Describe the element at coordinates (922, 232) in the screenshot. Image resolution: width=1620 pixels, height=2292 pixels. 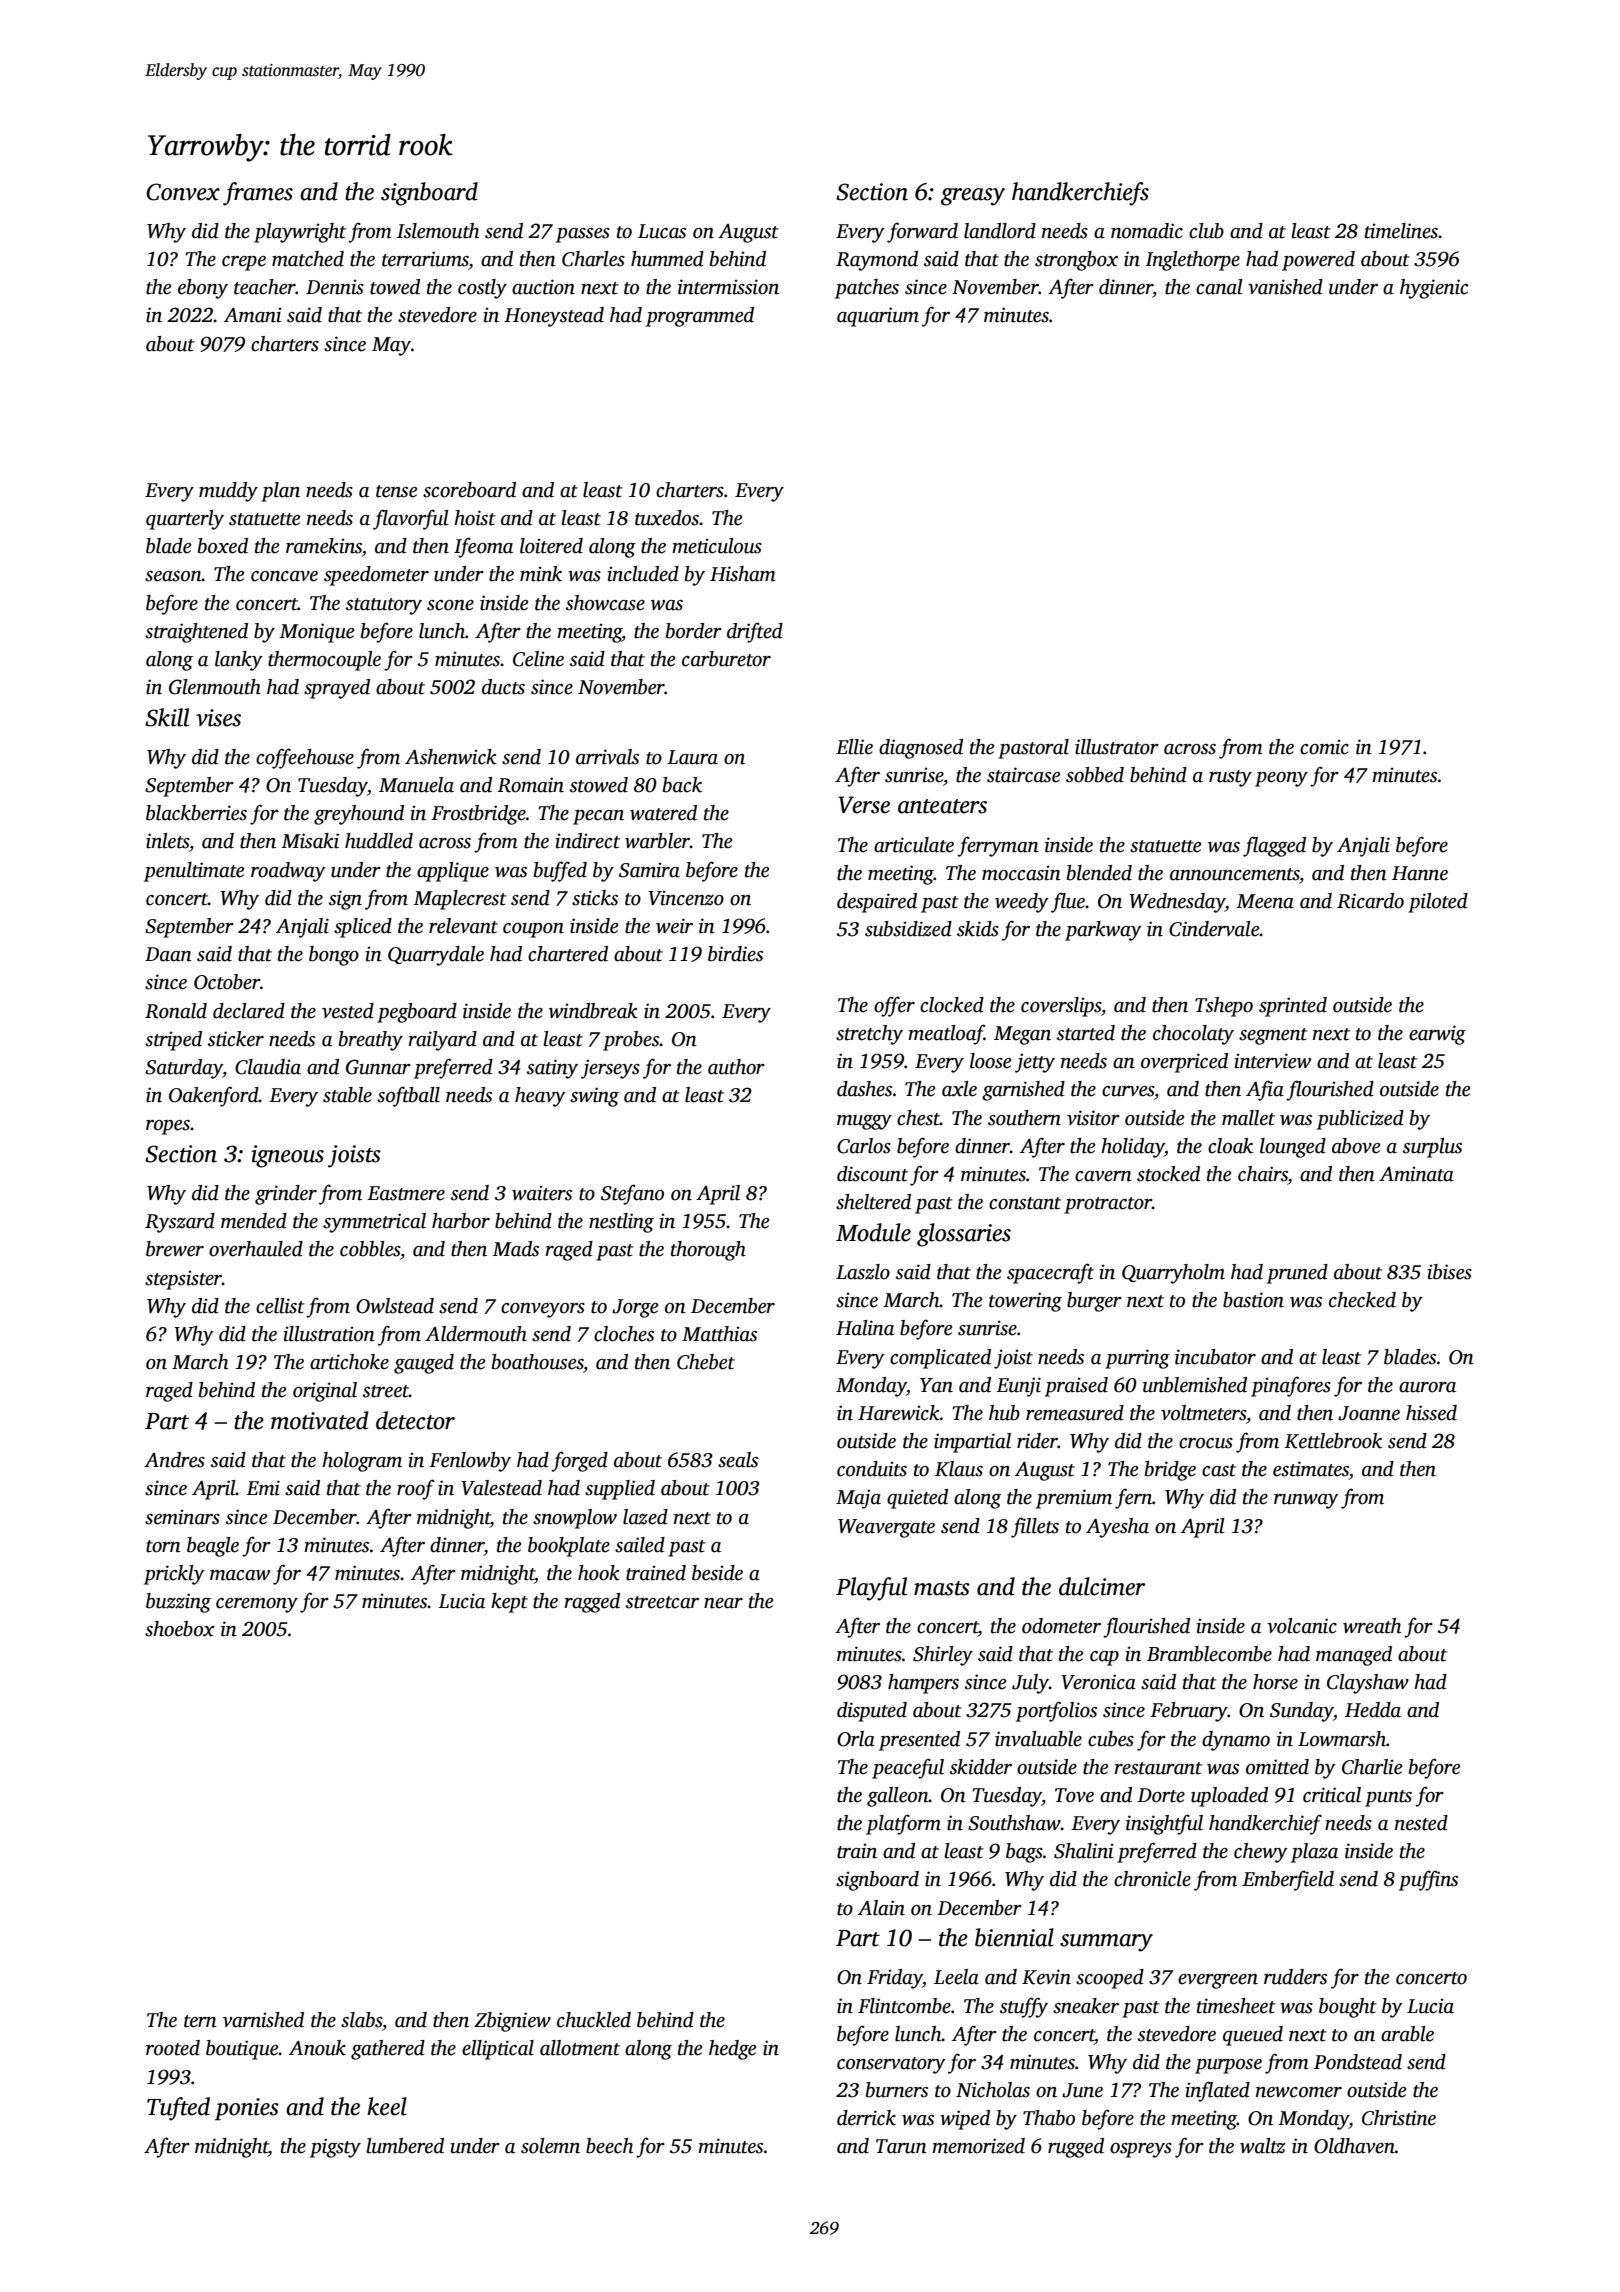
I see `forward` at that location.
